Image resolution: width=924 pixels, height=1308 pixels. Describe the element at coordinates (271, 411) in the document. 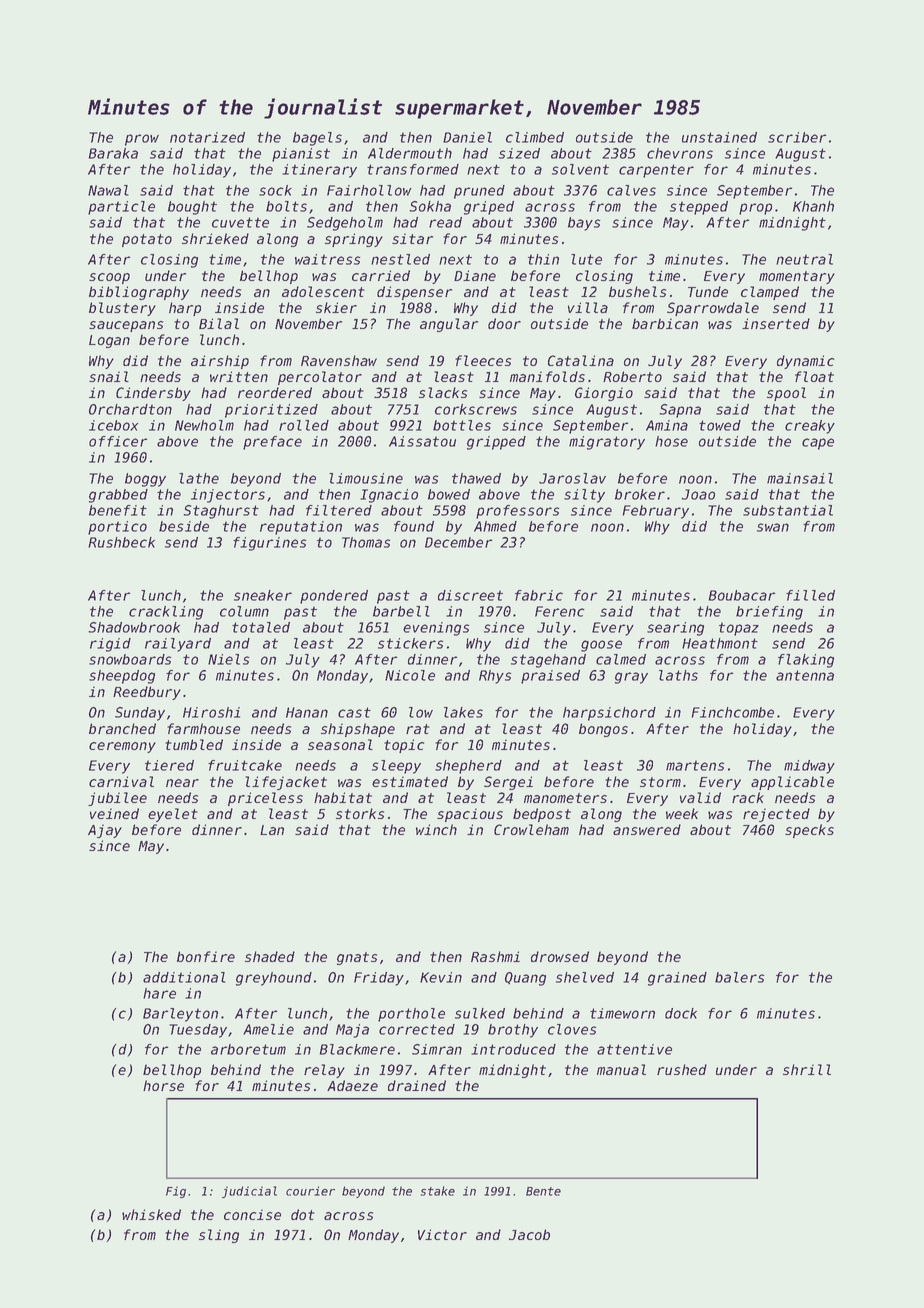

I see `prioritized` at that location.
